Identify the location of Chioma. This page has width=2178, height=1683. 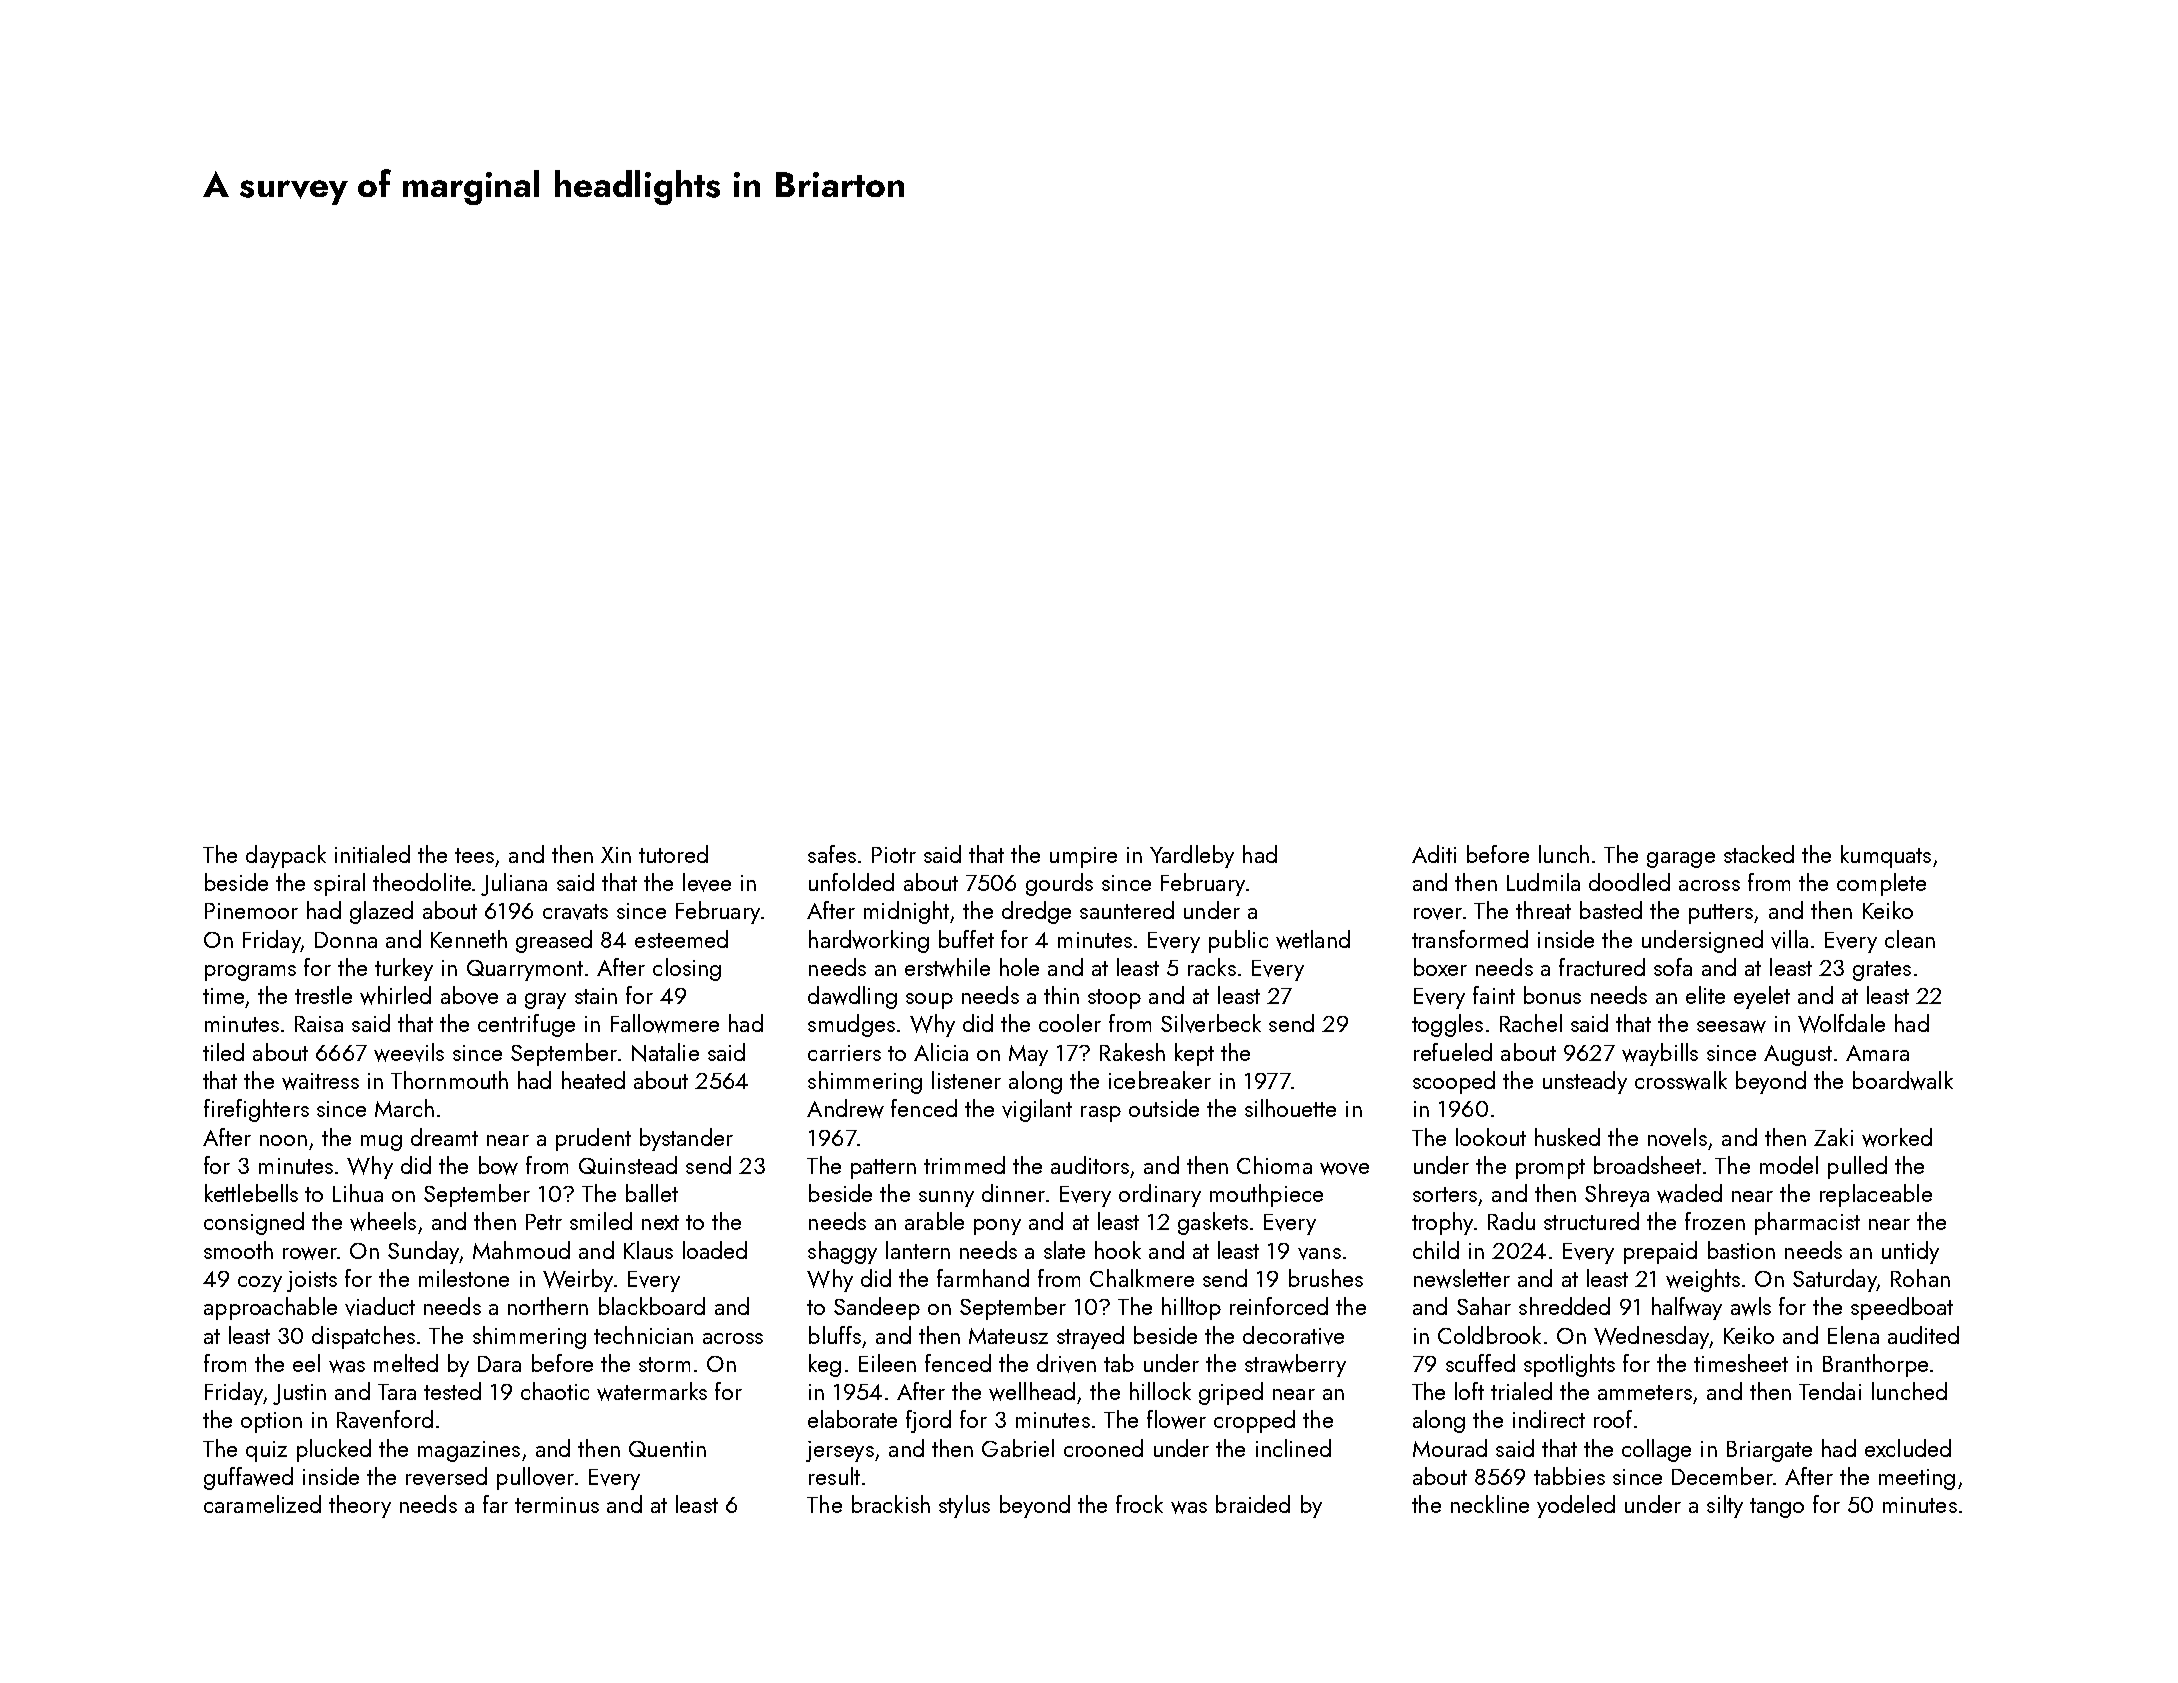
(1274, 1165).
